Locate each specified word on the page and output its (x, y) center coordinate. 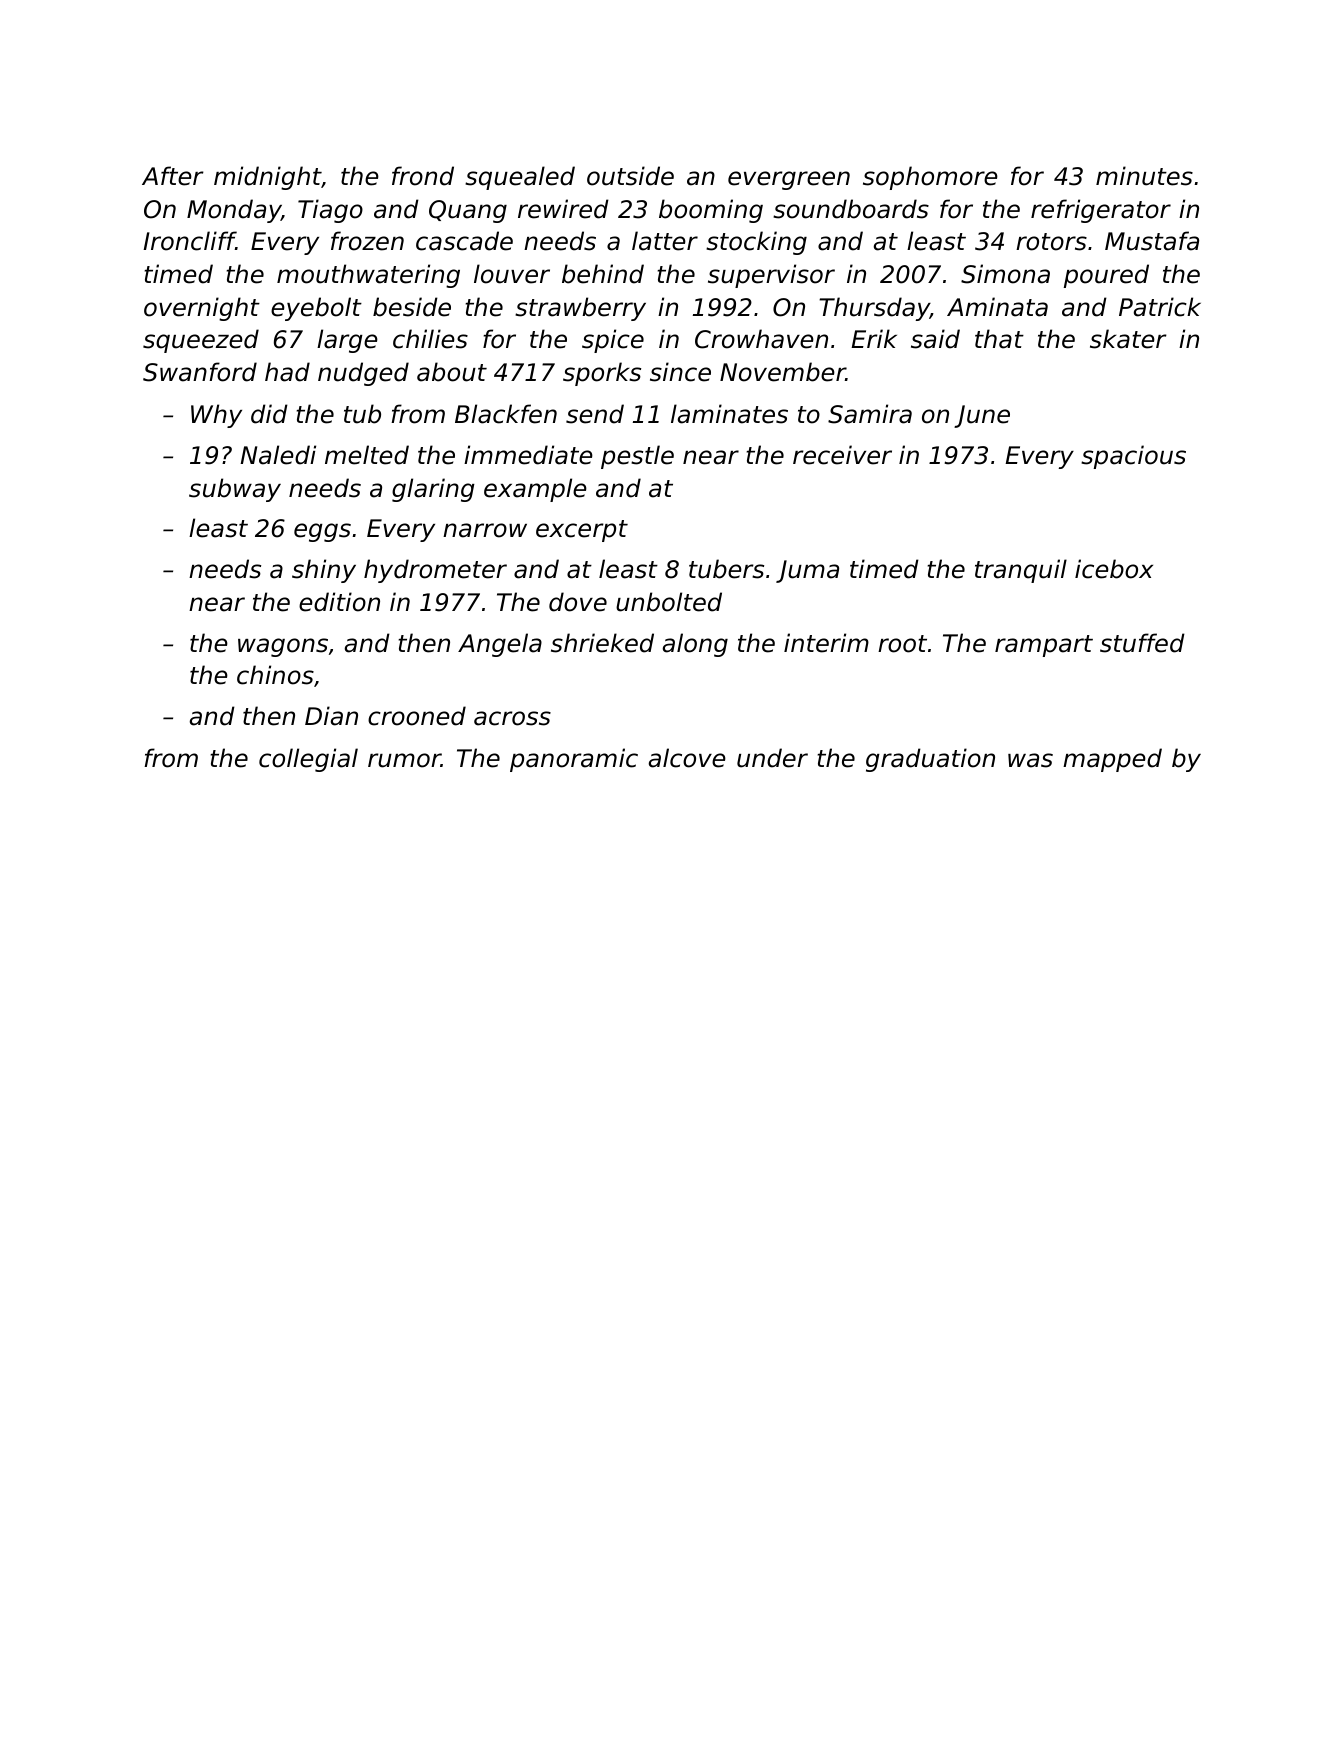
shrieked (602, 643)
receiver (842, 455)
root (902, 644)
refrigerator (1101, 211)
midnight (267, 178)
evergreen (789, 180)
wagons (283, 647)
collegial (308, 760)
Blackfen (506, 414)
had (287, 372)
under (772, 758)
